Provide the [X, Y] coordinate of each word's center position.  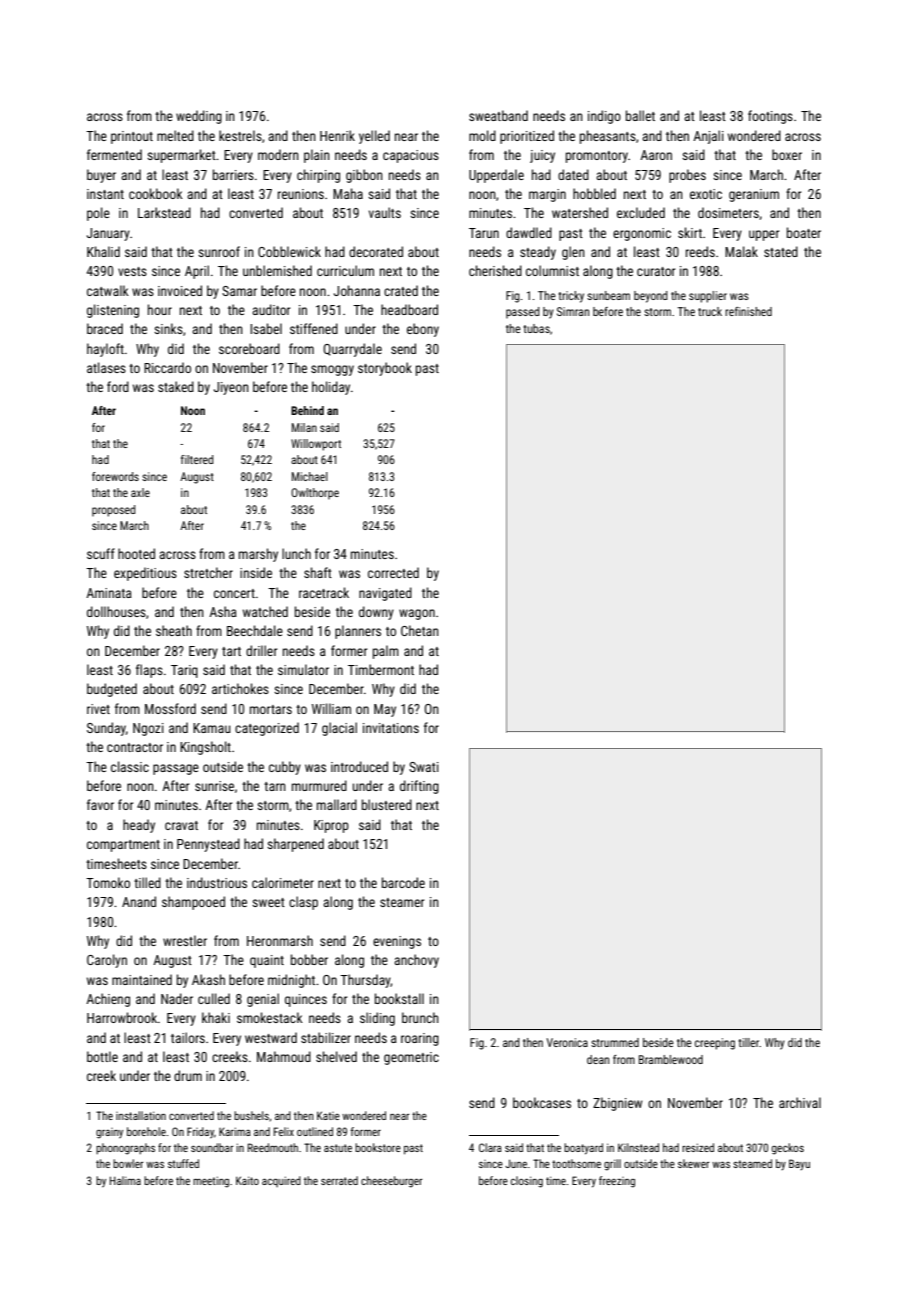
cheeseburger [392, 1182]
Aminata [109, 593]
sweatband [498, 115]
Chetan [420, 630]
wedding [199, 117]
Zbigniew [617, 1104]
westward [271, 1037]
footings [770, 117]
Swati [424, 767]
